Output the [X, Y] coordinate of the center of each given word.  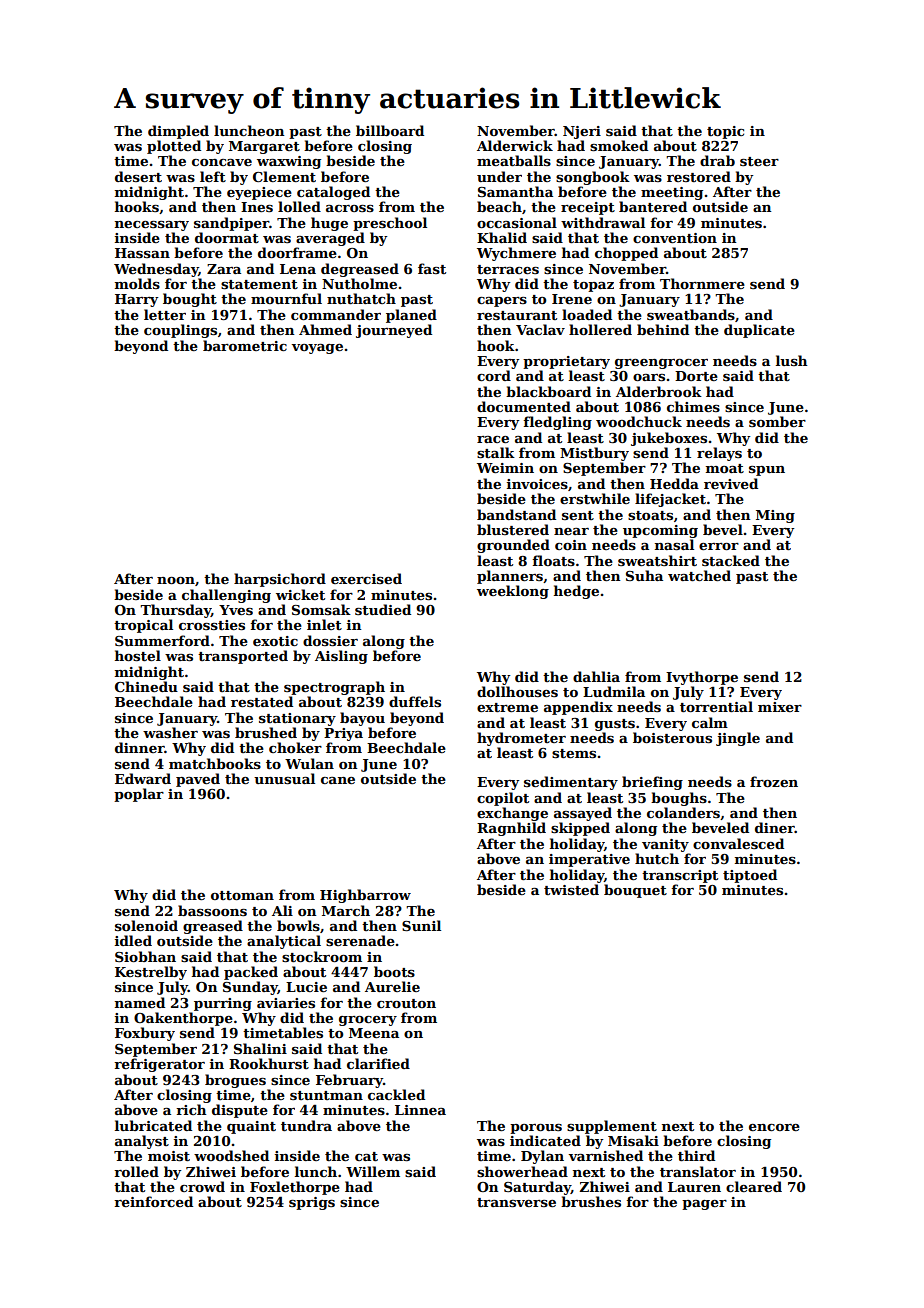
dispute [240, 1111]
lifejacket [670, 500]
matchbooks [215, 763]
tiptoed [750, 876]
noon [176, 580]
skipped [580, 829]
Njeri [582, 132]
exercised [366, 578]
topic [725, 132]
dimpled [178, 132]
